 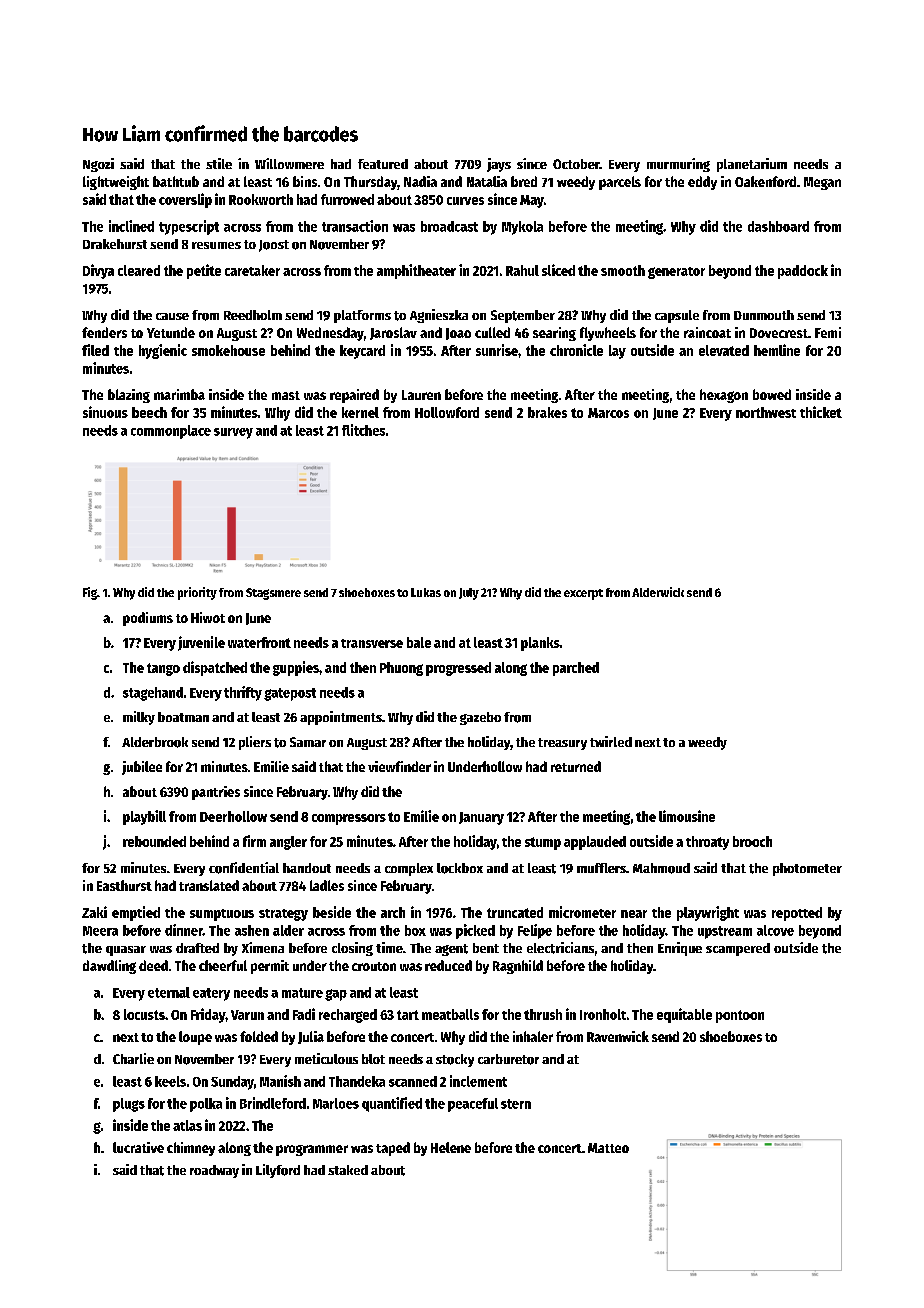 I want to click on filed, so click(x=95, y=350).
